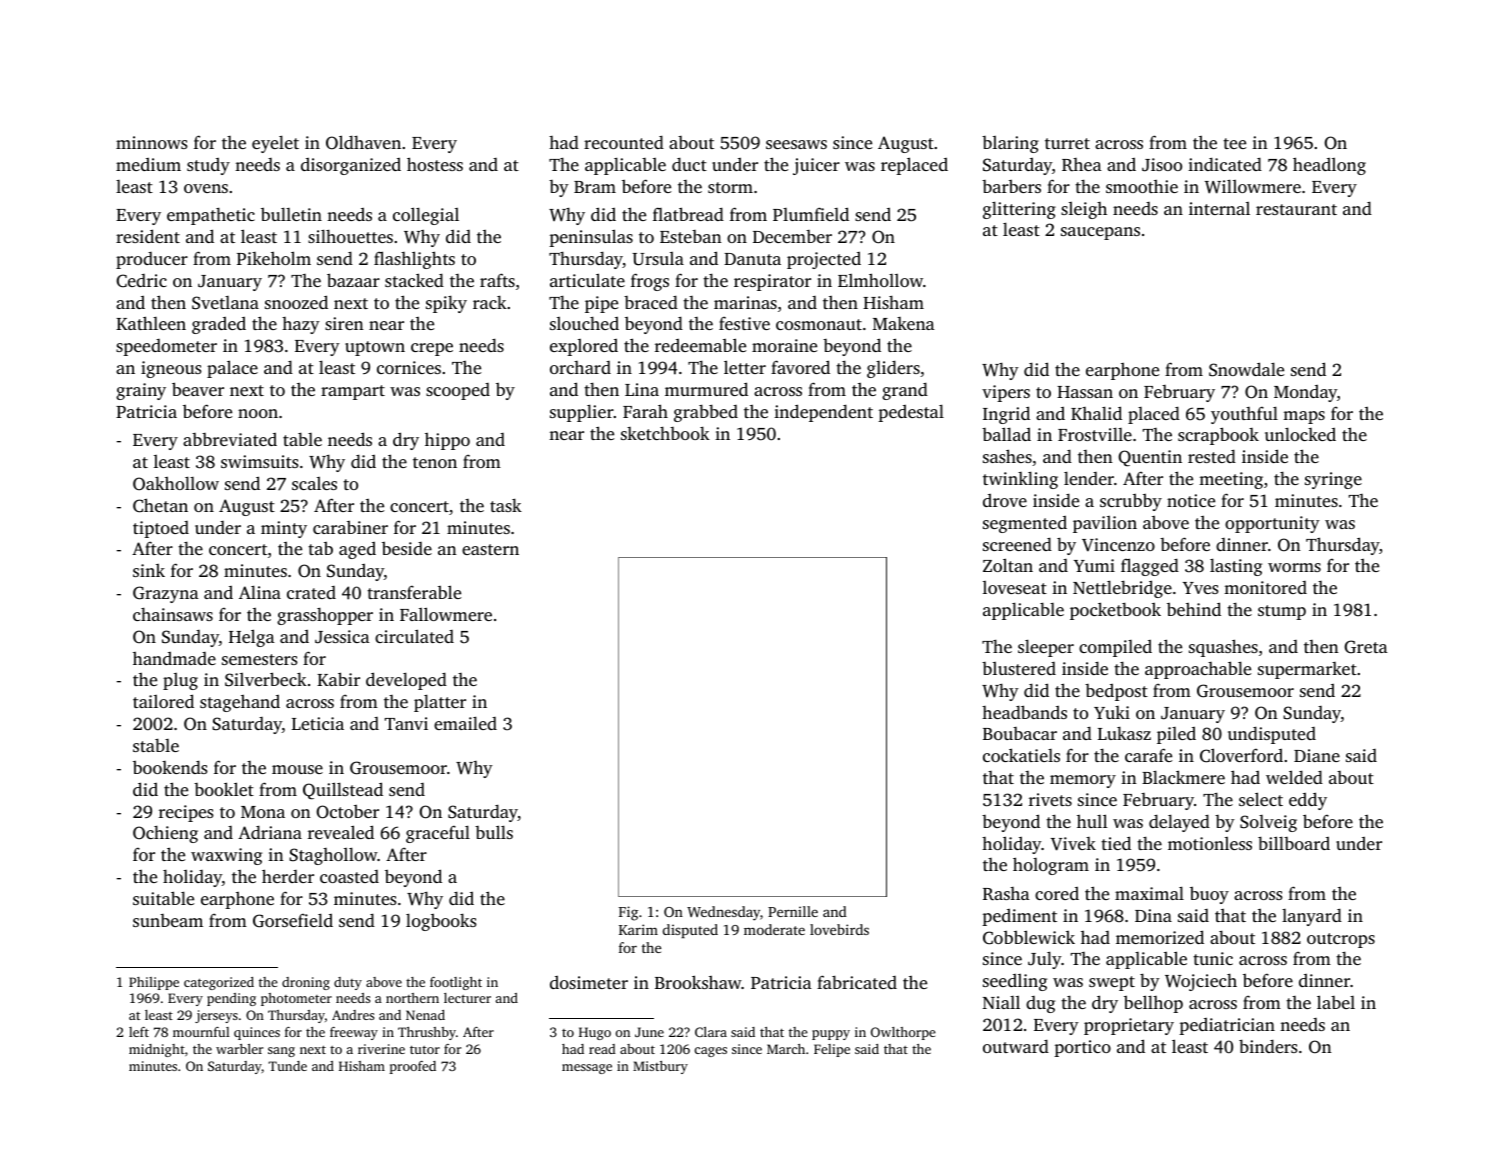  What do you see at coordinates (494, 832) in the screenshot?
I see `bulls` at bounding box center [494, 832].
